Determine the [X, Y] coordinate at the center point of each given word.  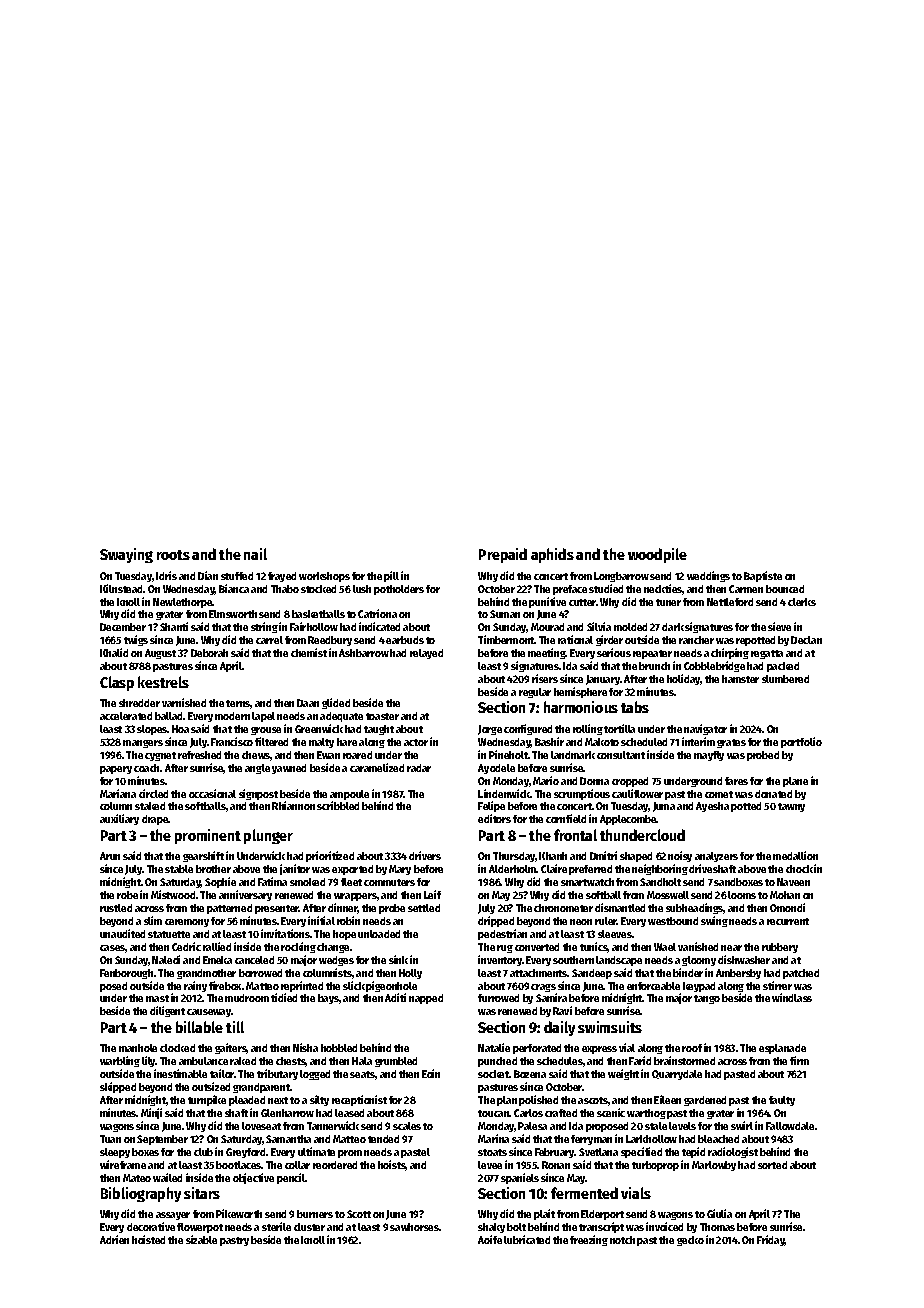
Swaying [126, 555]
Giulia [719, 1213]
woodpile [657, 555]
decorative [151, 1226]
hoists [392, 1165]
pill [391, 576]
